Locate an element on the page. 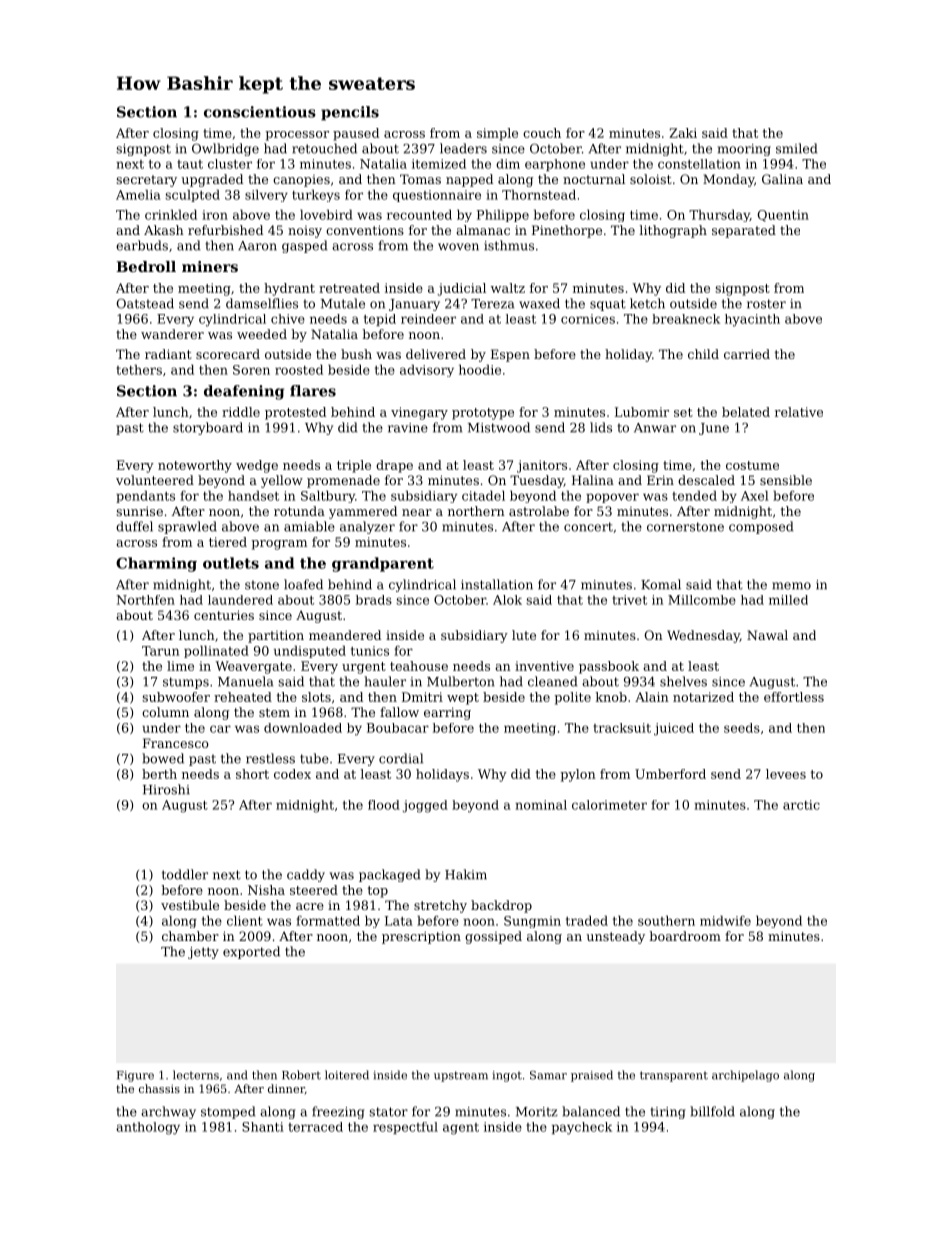 This page has height=1233, width=952. Owlbridge is located at coordinates (225, 149).
